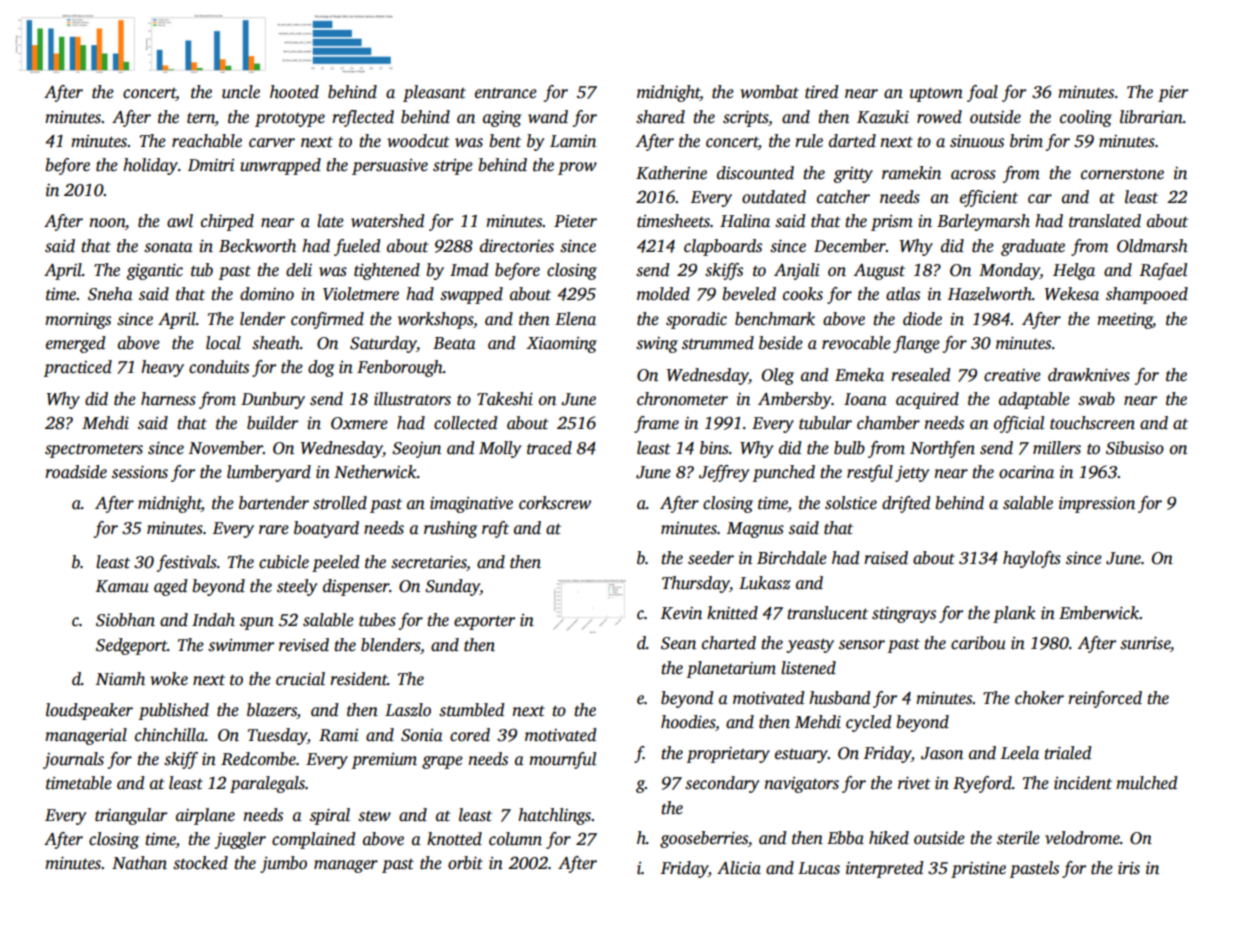 This screenshot has height=952, width=1233. I want to click on uncle, so click(241, 92).
